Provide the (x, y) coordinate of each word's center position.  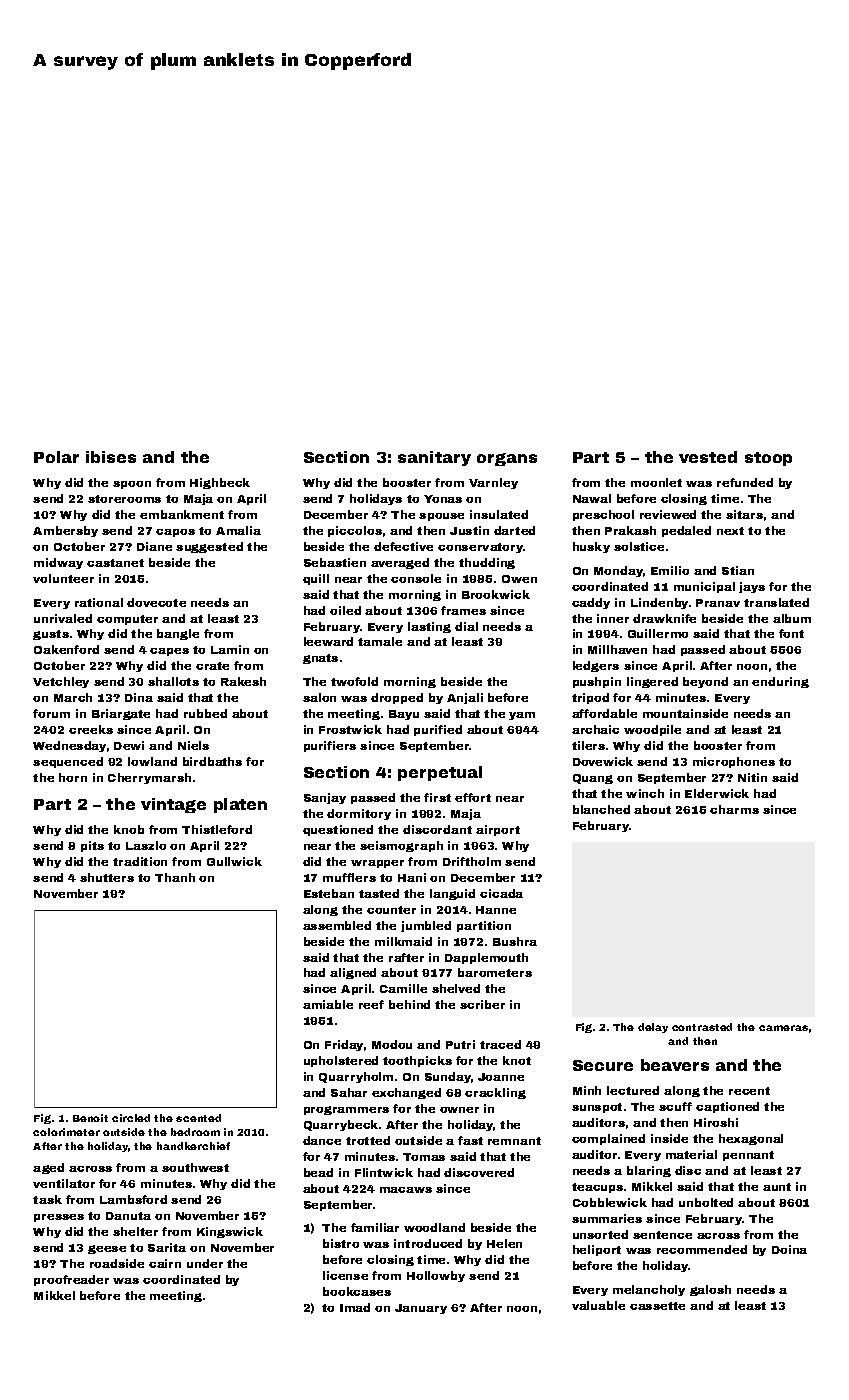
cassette (657, 1306)
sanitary (434, 458)
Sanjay (325, 798)
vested (708, 457)
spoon (132, 485)
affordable (604, 713)
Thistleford (217, 829)
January (421, 1309)
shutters (107, 877)
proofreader (71, 1280)
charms (734, 809)
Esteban (329, 893)
